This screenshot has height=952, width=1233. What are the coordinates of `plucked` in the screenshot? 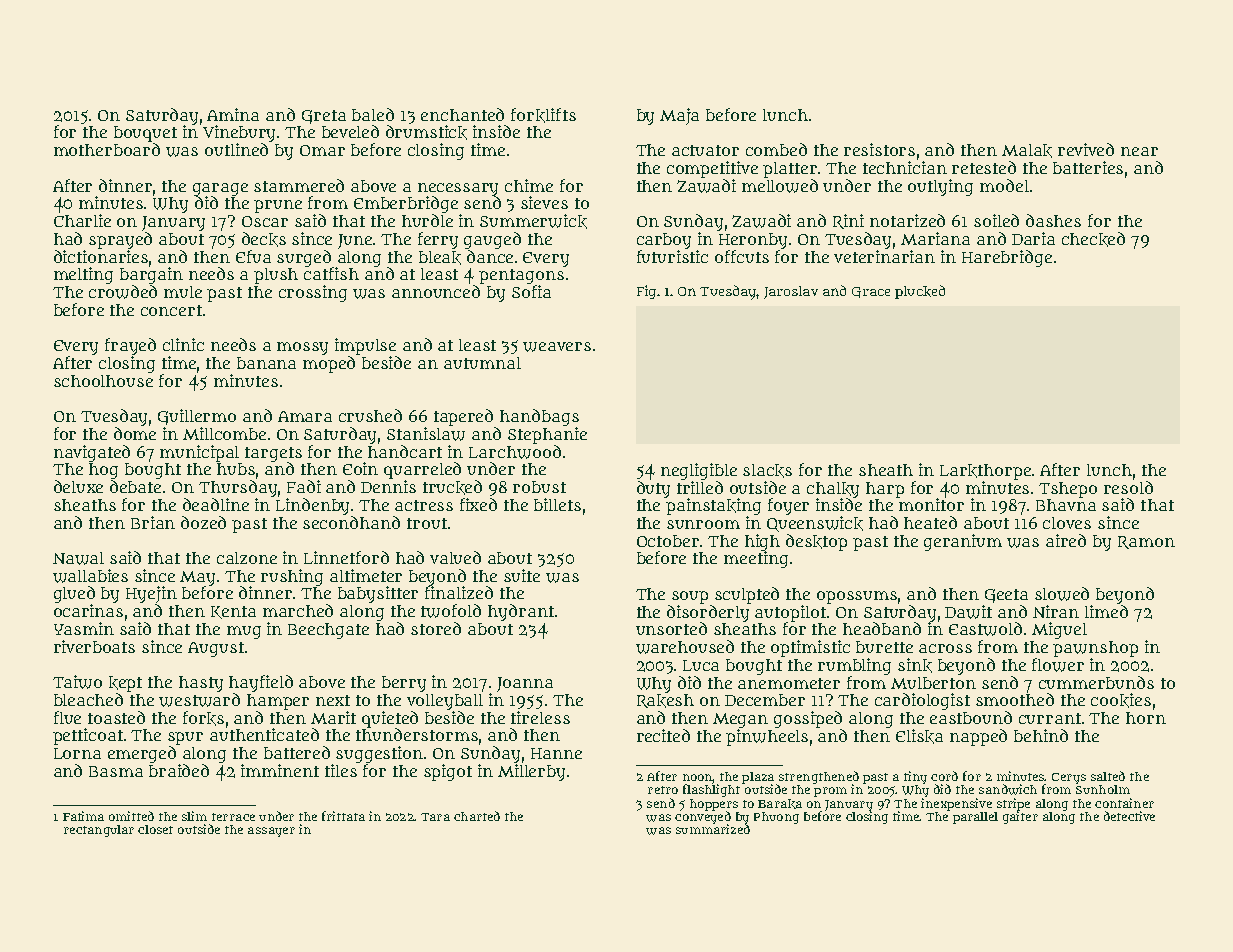 It's located at (920, 292).
